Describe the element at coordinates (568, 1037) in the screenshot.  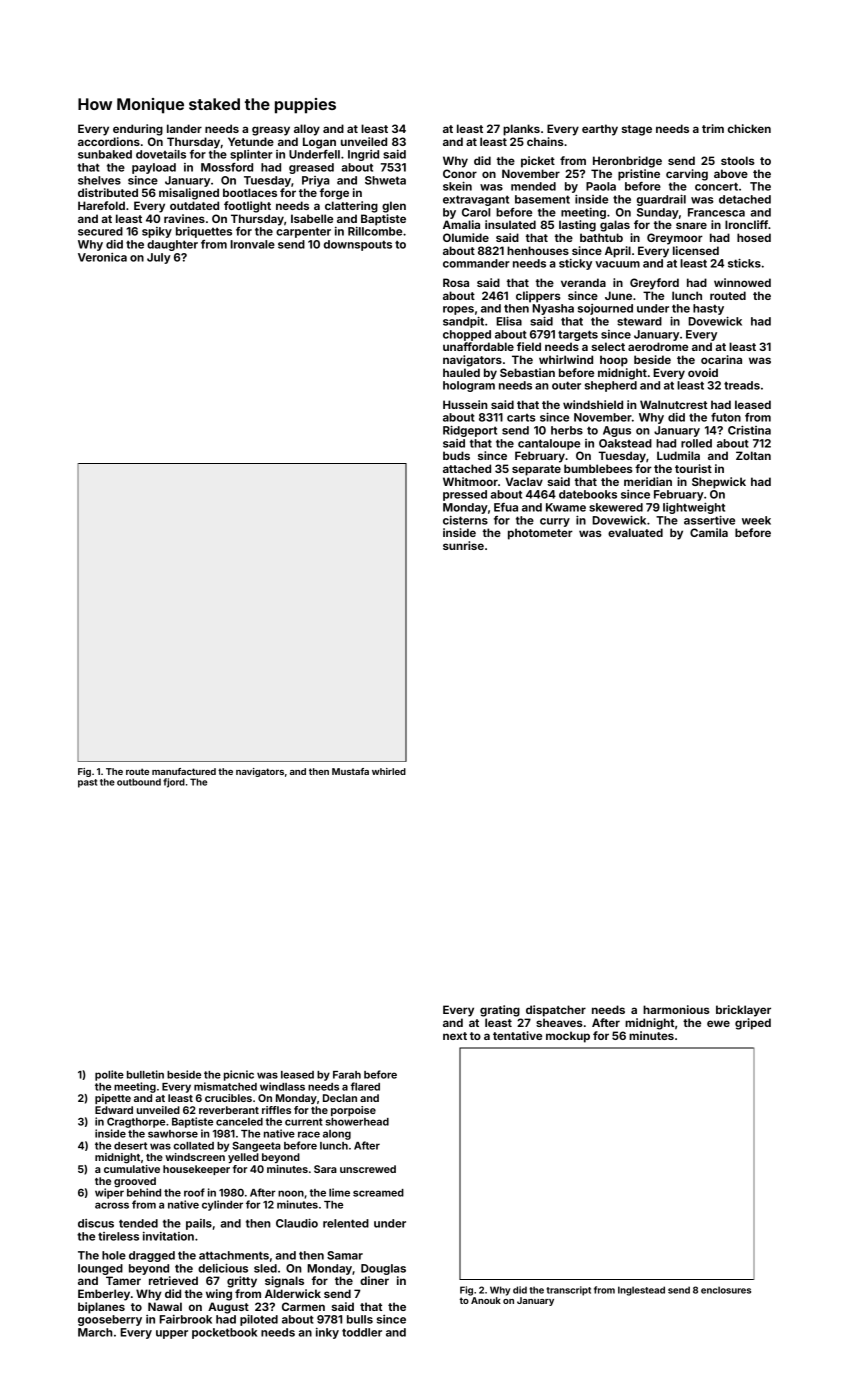
I see `mockup` at that location.
